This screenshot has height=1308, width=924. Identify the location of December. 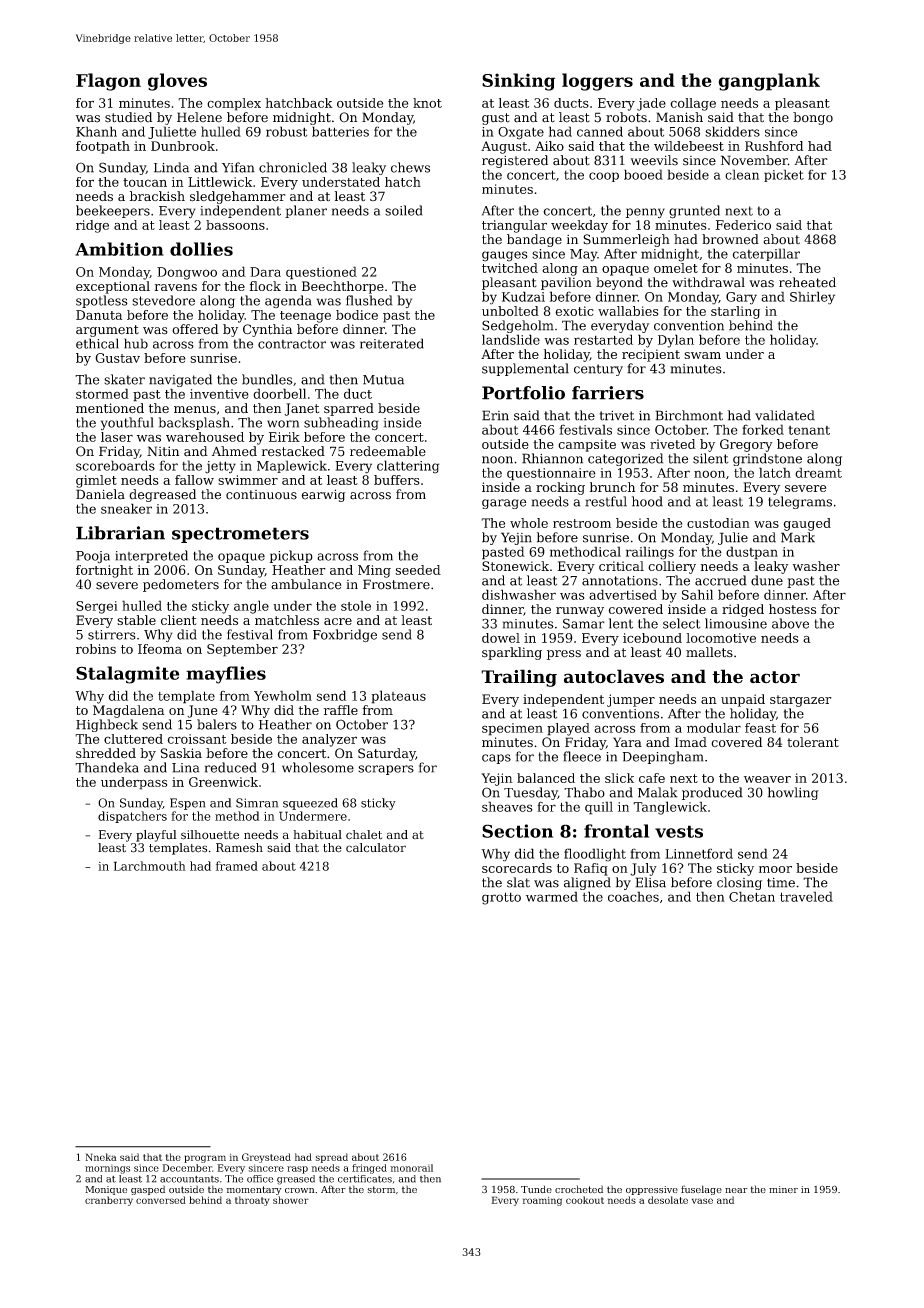
(187, 1168).
